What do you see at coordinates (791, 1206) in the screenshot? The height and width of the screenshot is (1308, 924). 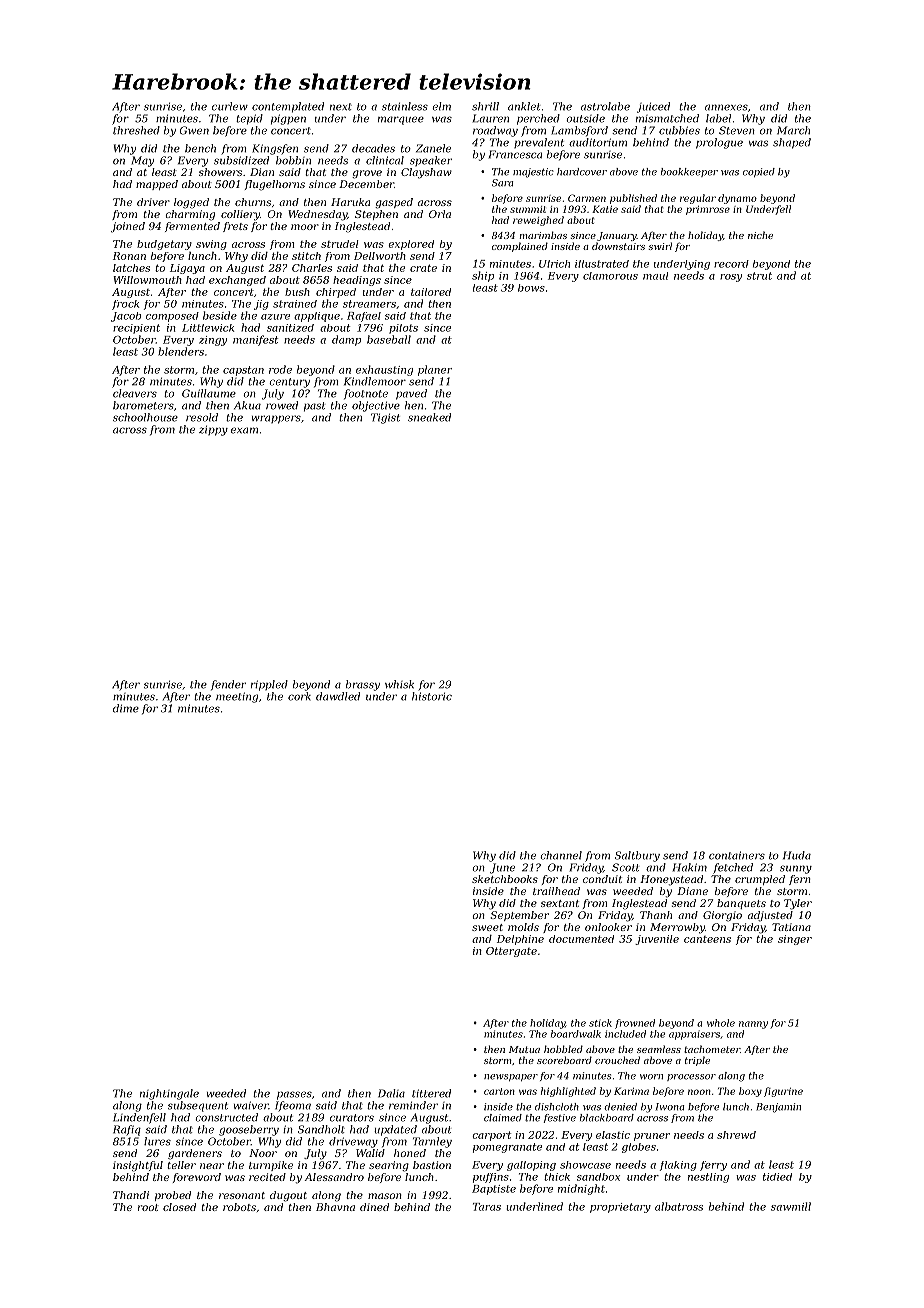 I see `sawmill` at bounding box center [791, 1206].
